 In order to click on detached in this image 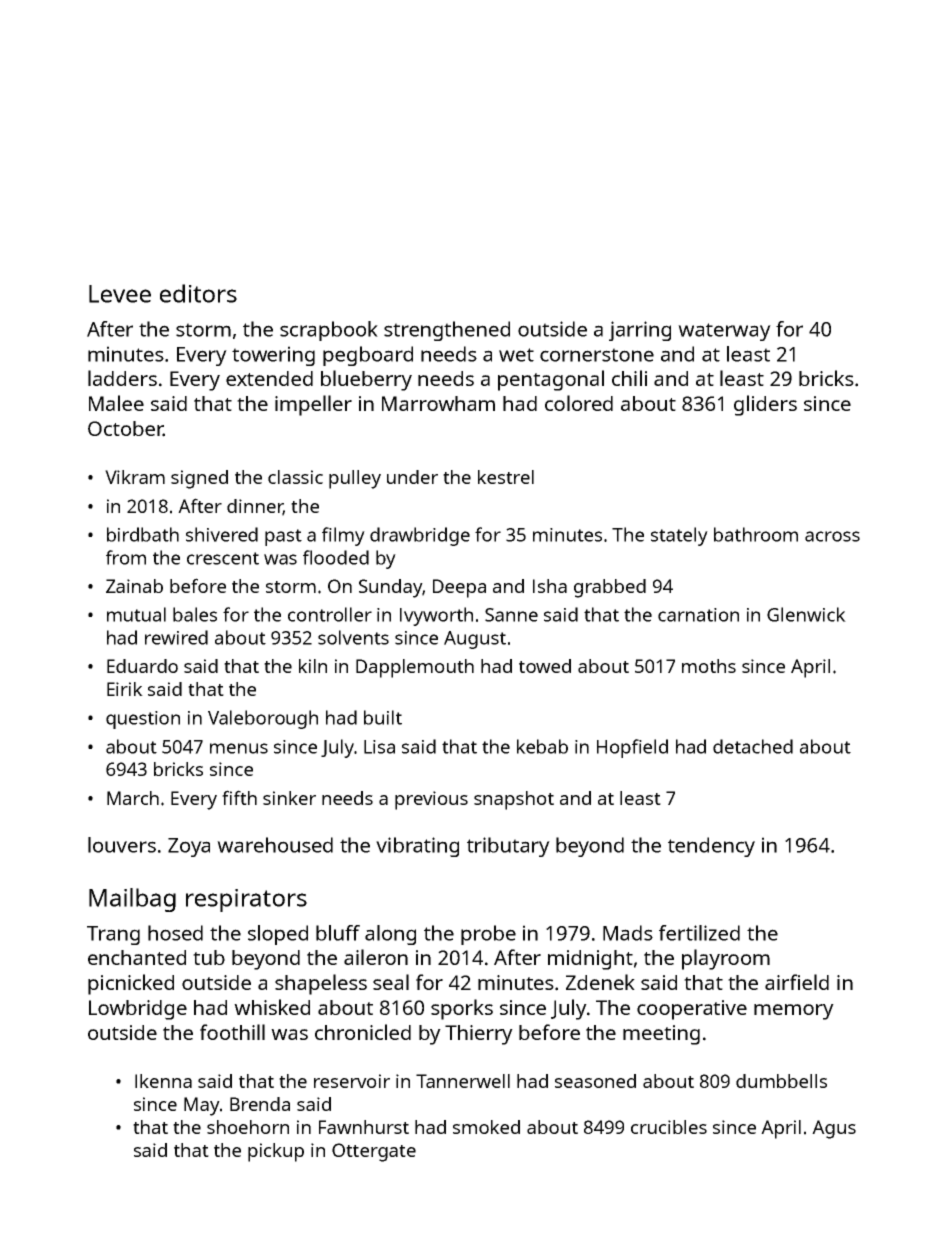, I will do `click(753, 746)`.
